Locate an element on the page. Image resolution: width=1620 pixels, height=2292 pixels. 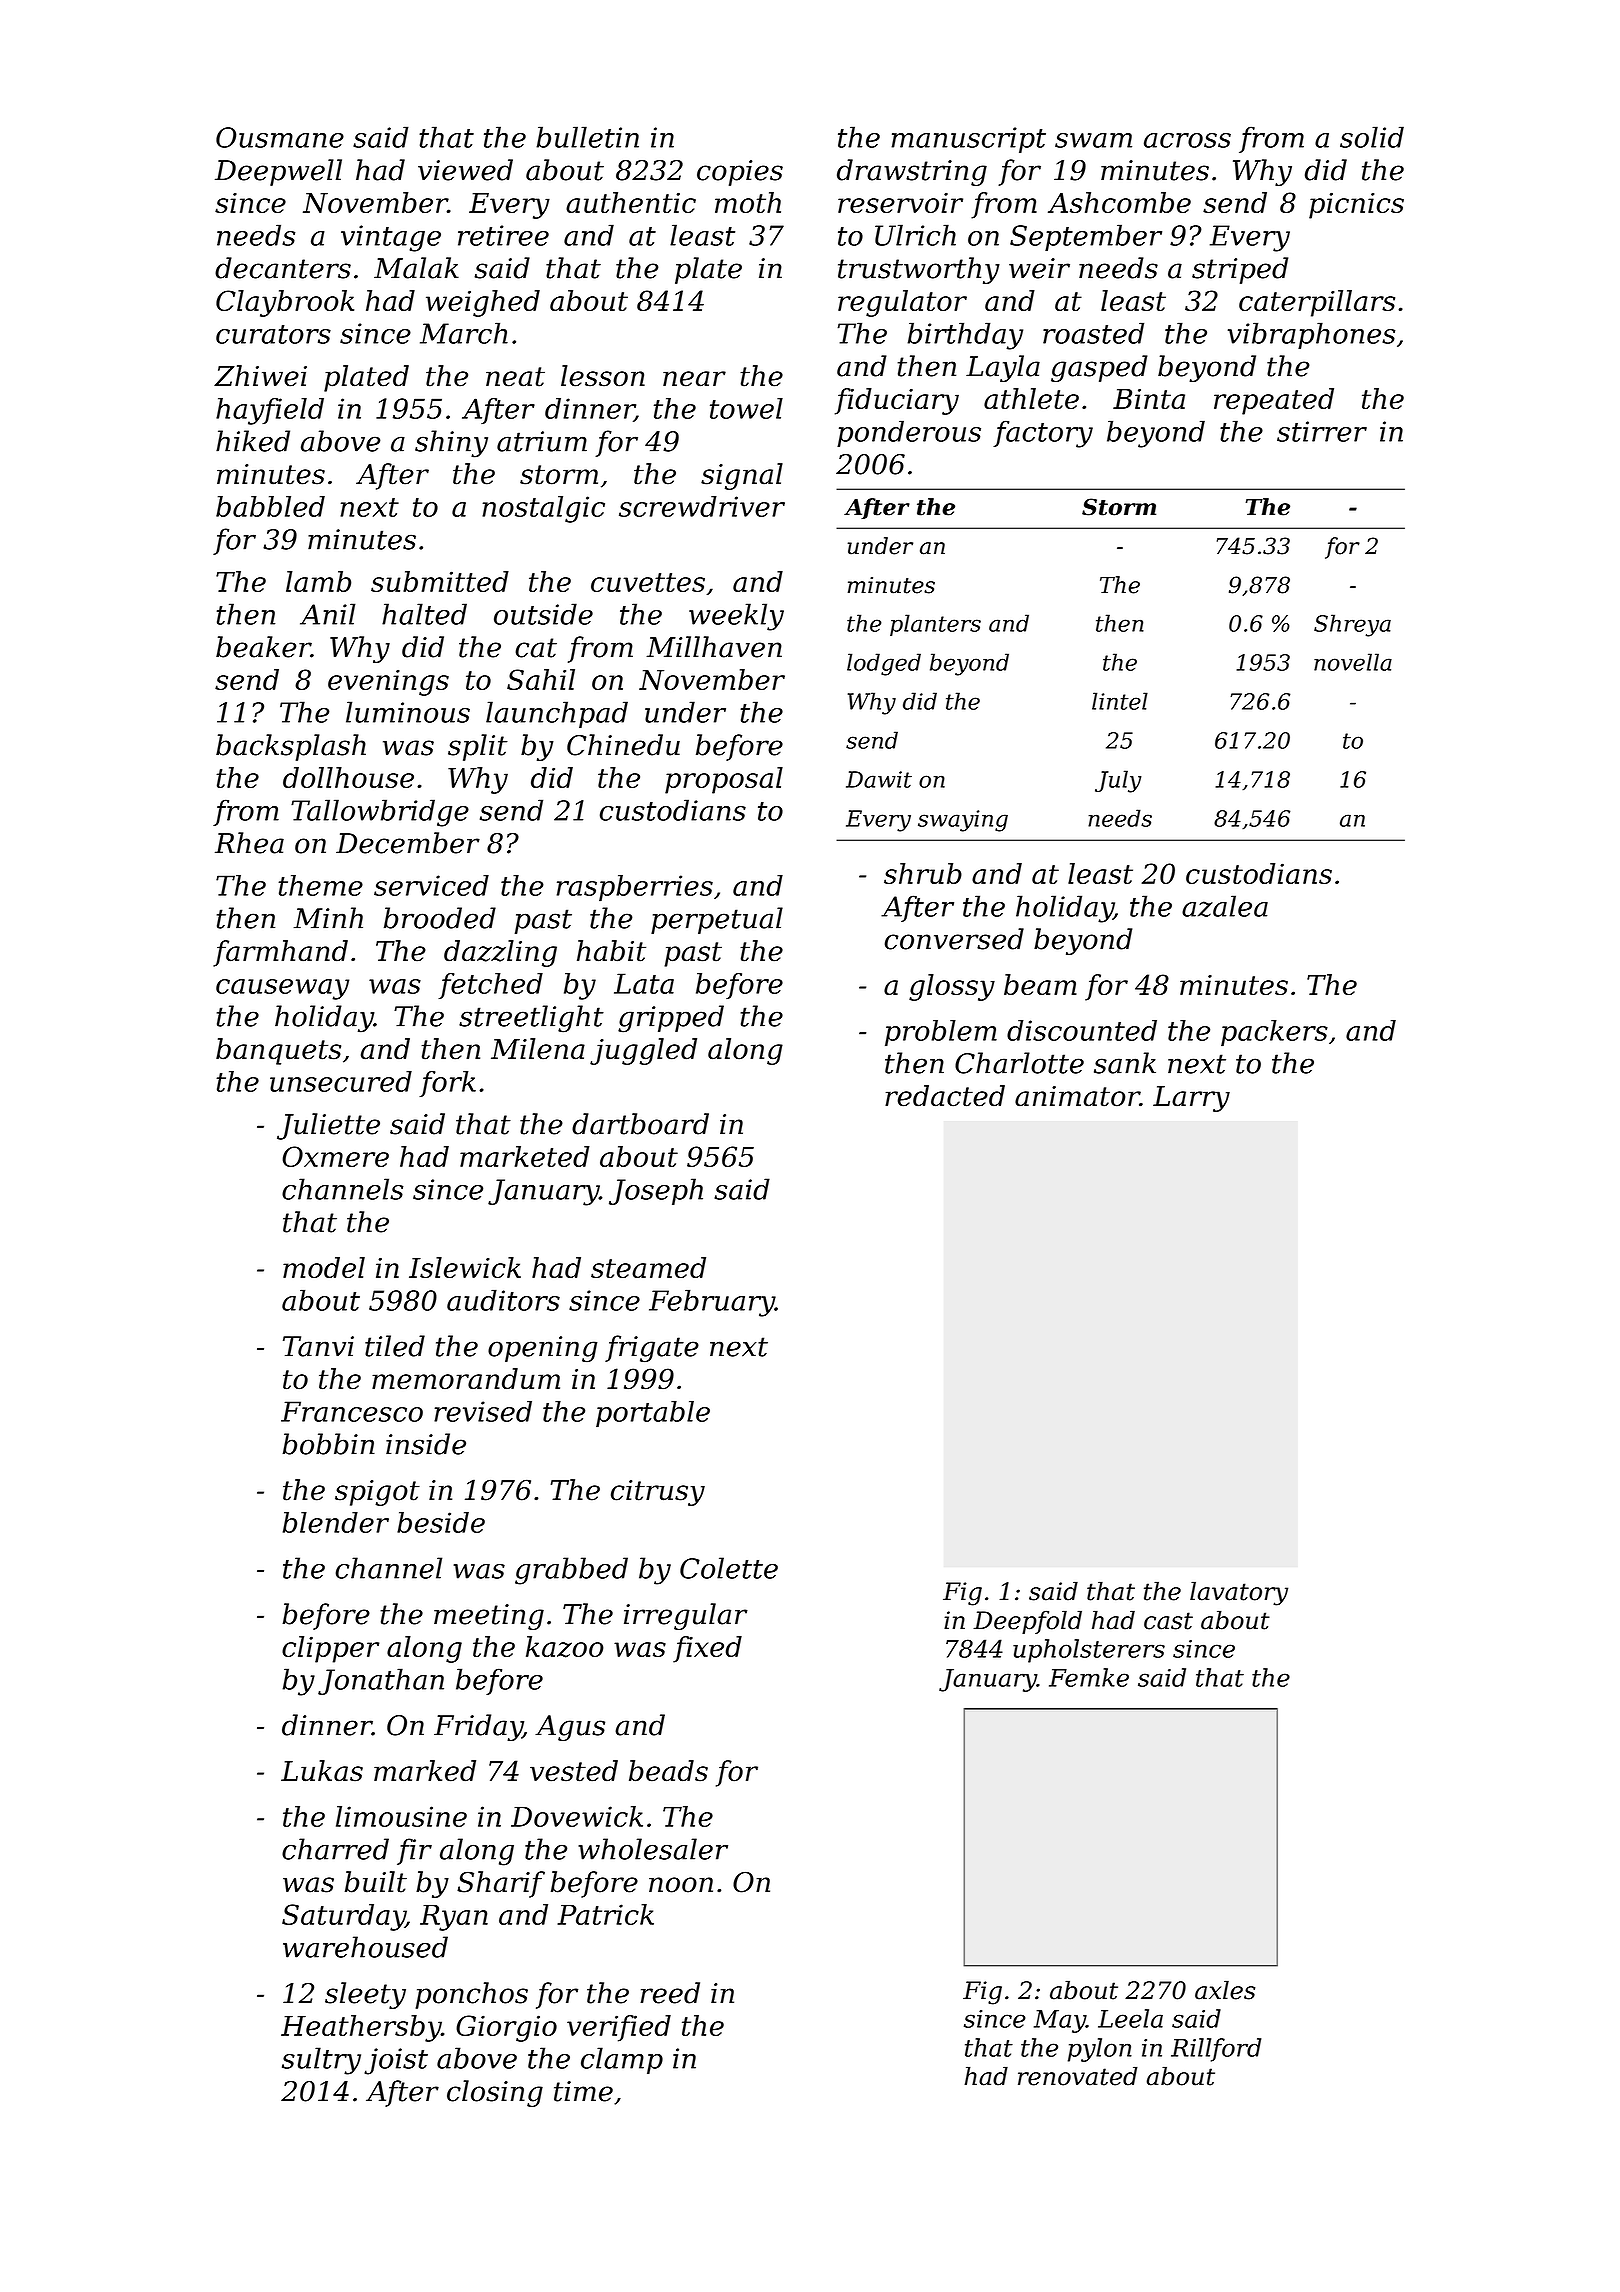
packers is located at coordinates (1274, 1033).
